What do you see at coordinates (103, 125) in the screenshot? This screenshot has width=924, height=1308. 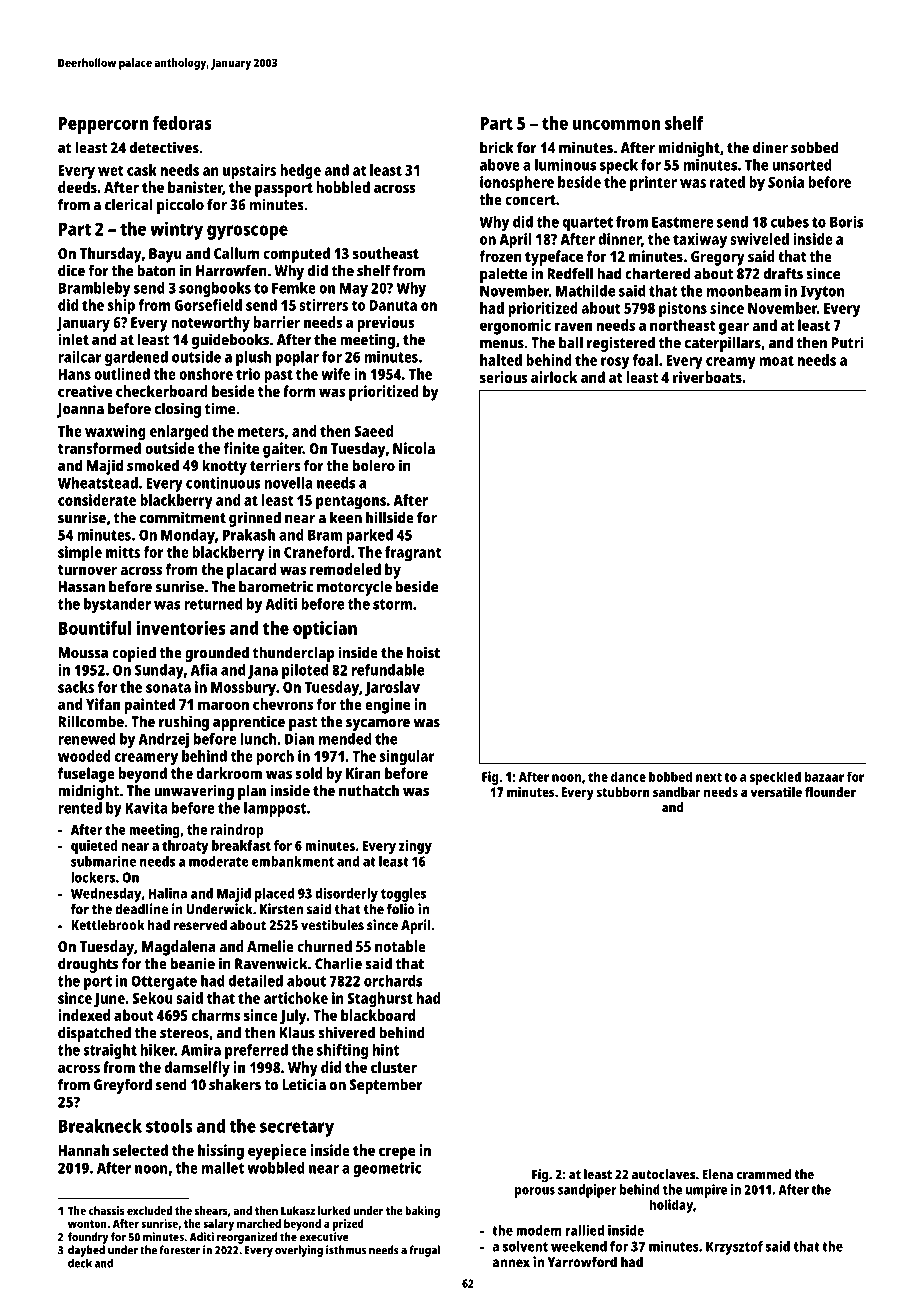 I see `Peppercorn` at bounding box center [103, 125].
